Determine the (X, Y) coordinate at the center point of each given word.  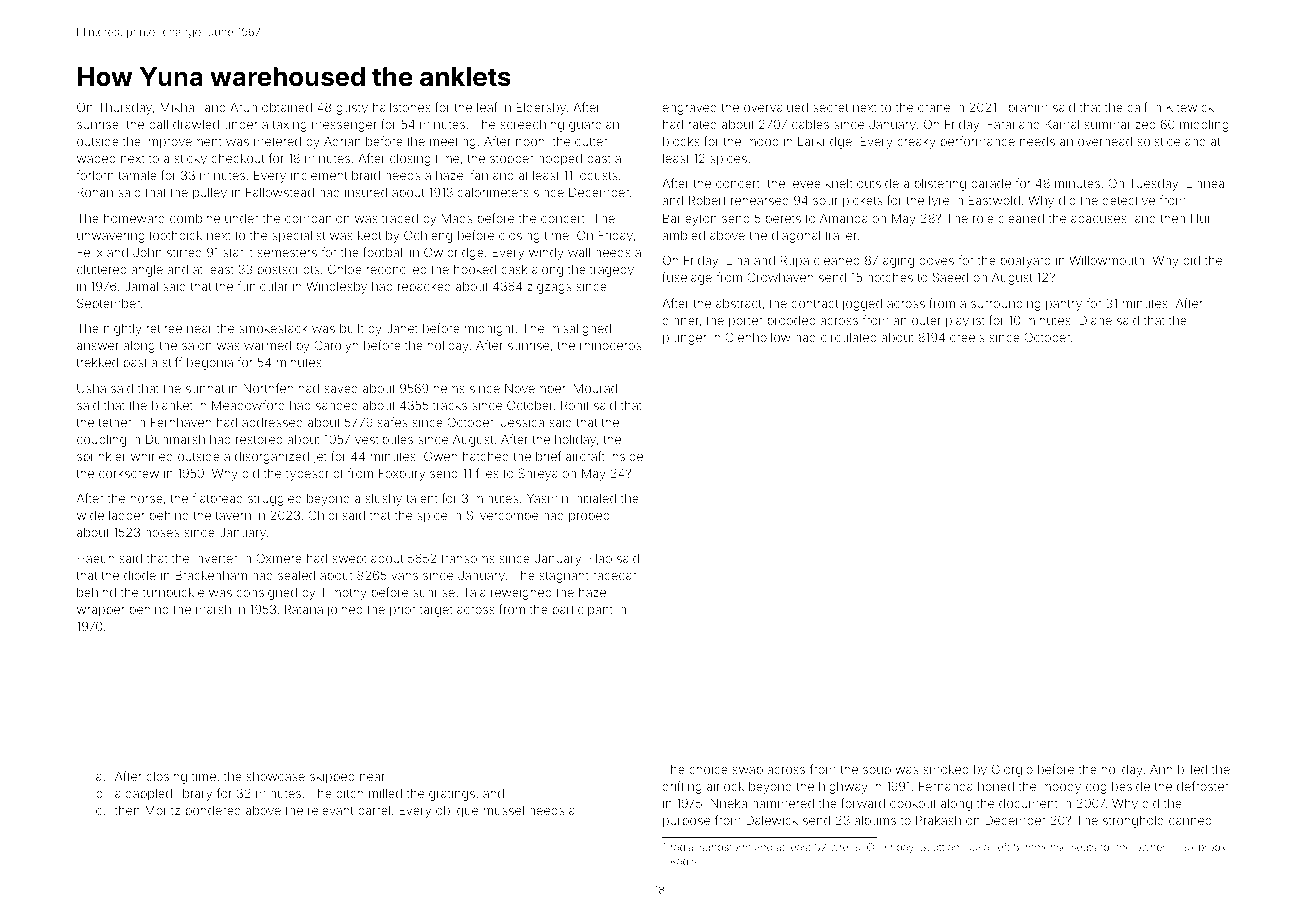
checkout (238, 158)
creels (967, 337)
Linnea (1205, 183)
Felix (90, 252)
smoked (946, 769)
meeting (453, 143)
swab (748, 769)
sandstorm (725, 847)
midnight (489, 329)
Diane (1095, 320)
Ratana (304, 609)
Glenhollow (758, 337)
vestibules (384, 439)
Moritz (162, 810)
